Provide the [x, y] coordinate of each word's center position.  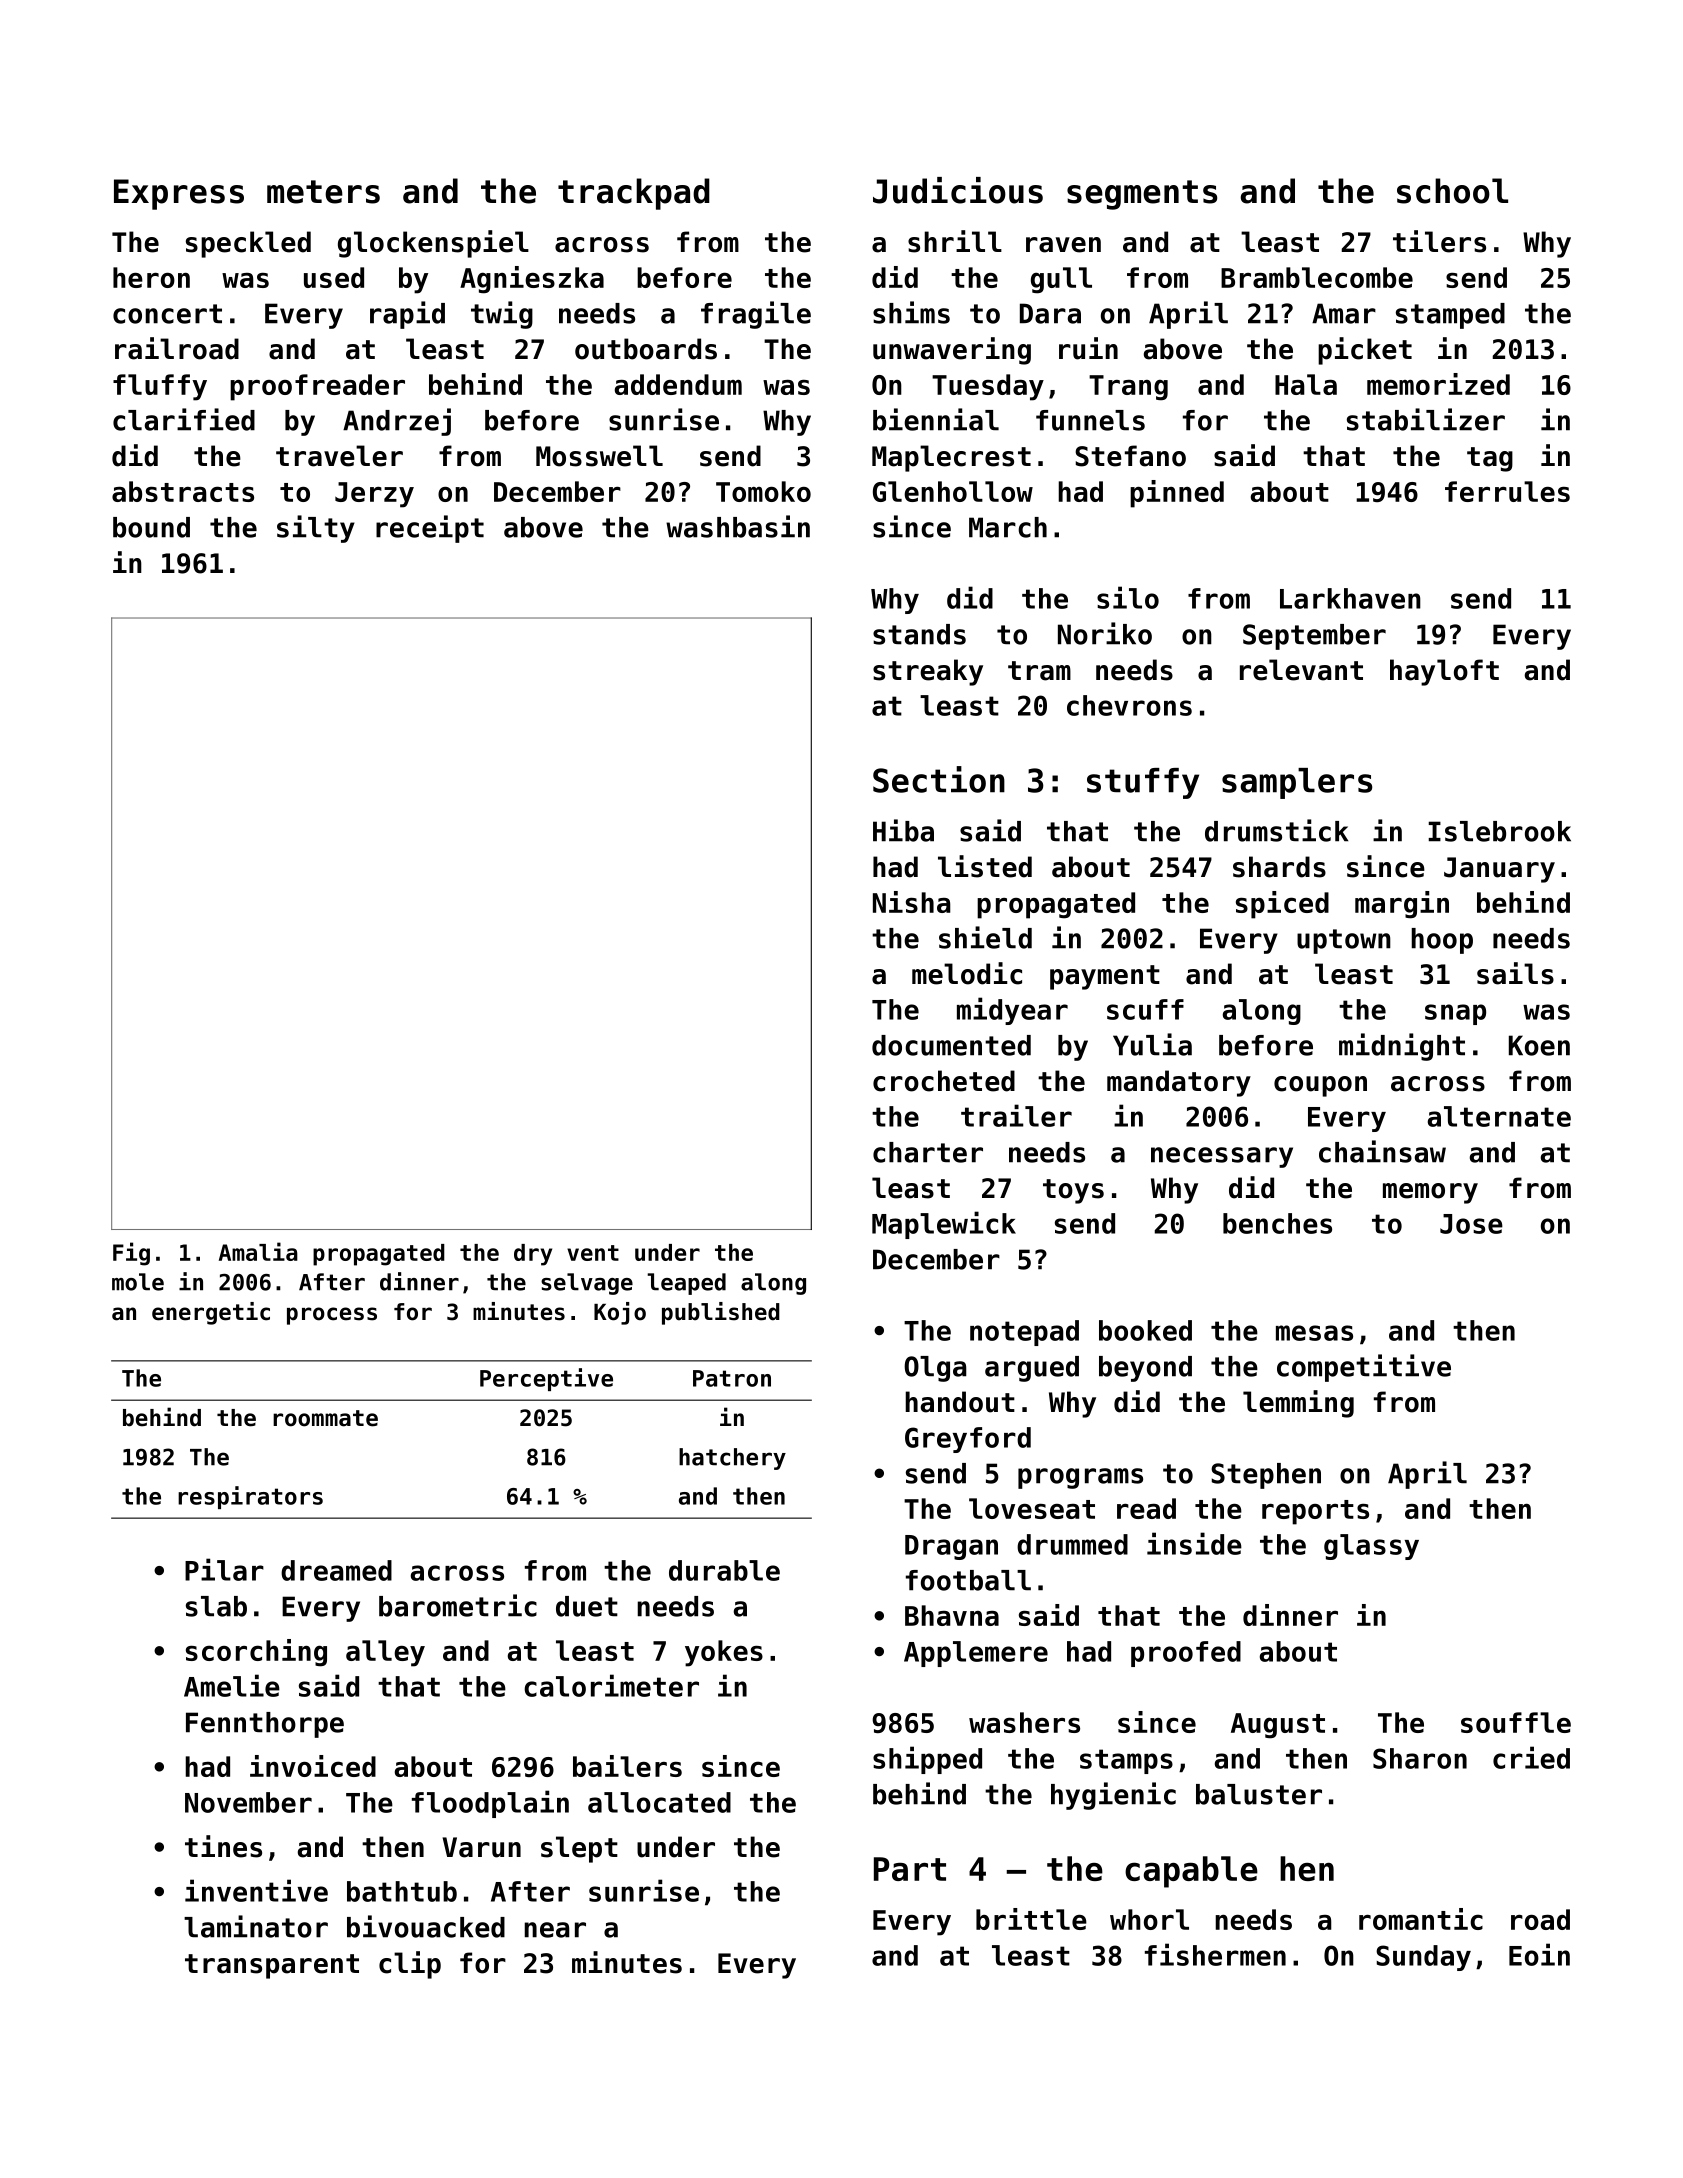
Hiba [903, 830]
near [555, 1930]
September [1314, 637]
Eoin [1539, 1954]
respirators [250, 1497]
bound [151, 527]
